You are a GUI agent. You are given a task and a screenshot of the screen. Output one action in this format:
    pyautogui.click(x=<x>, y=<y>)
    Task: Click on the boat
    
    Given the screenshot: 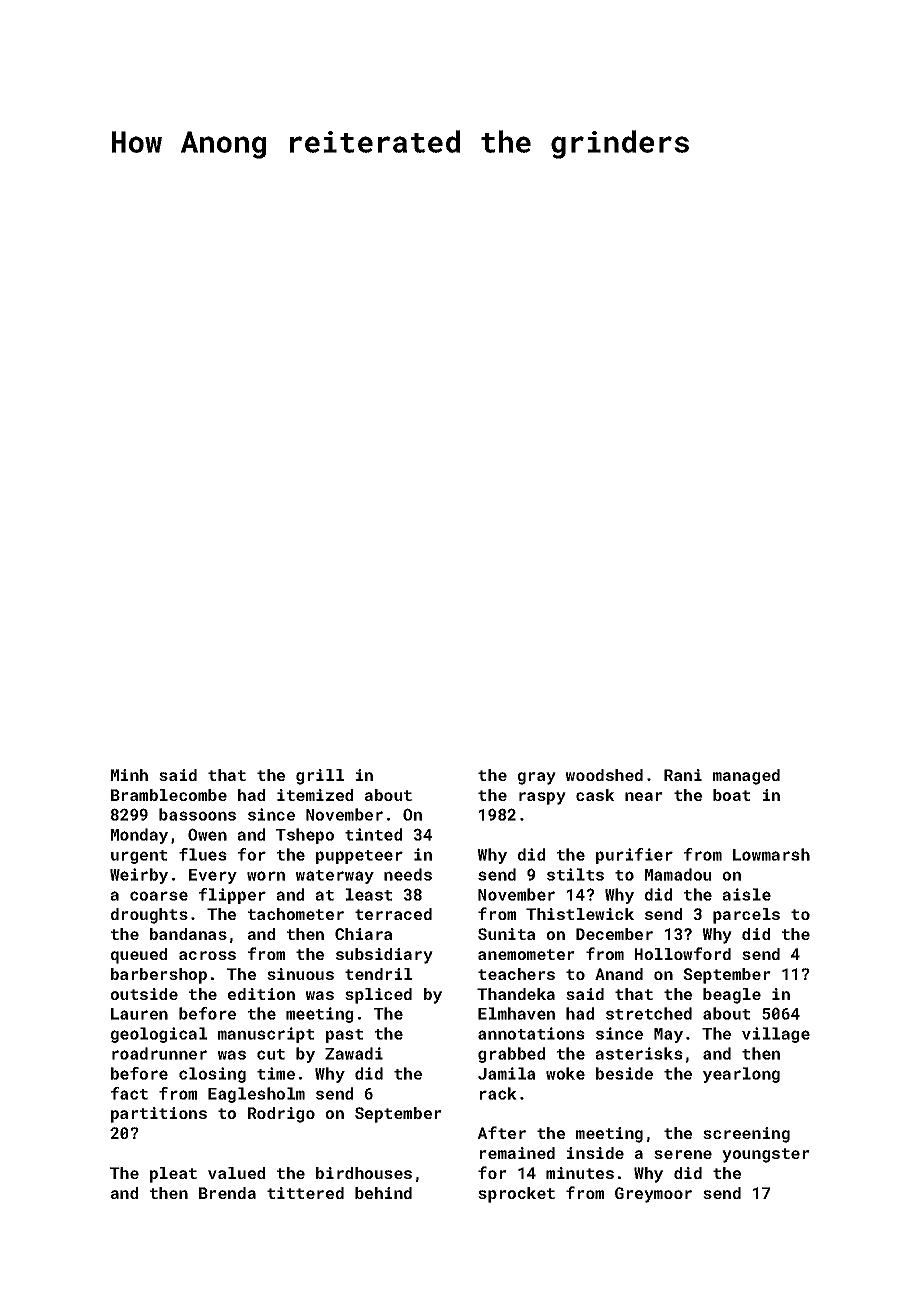 What is the action you would take?
    pyautogui.click(x=731, y=795)
